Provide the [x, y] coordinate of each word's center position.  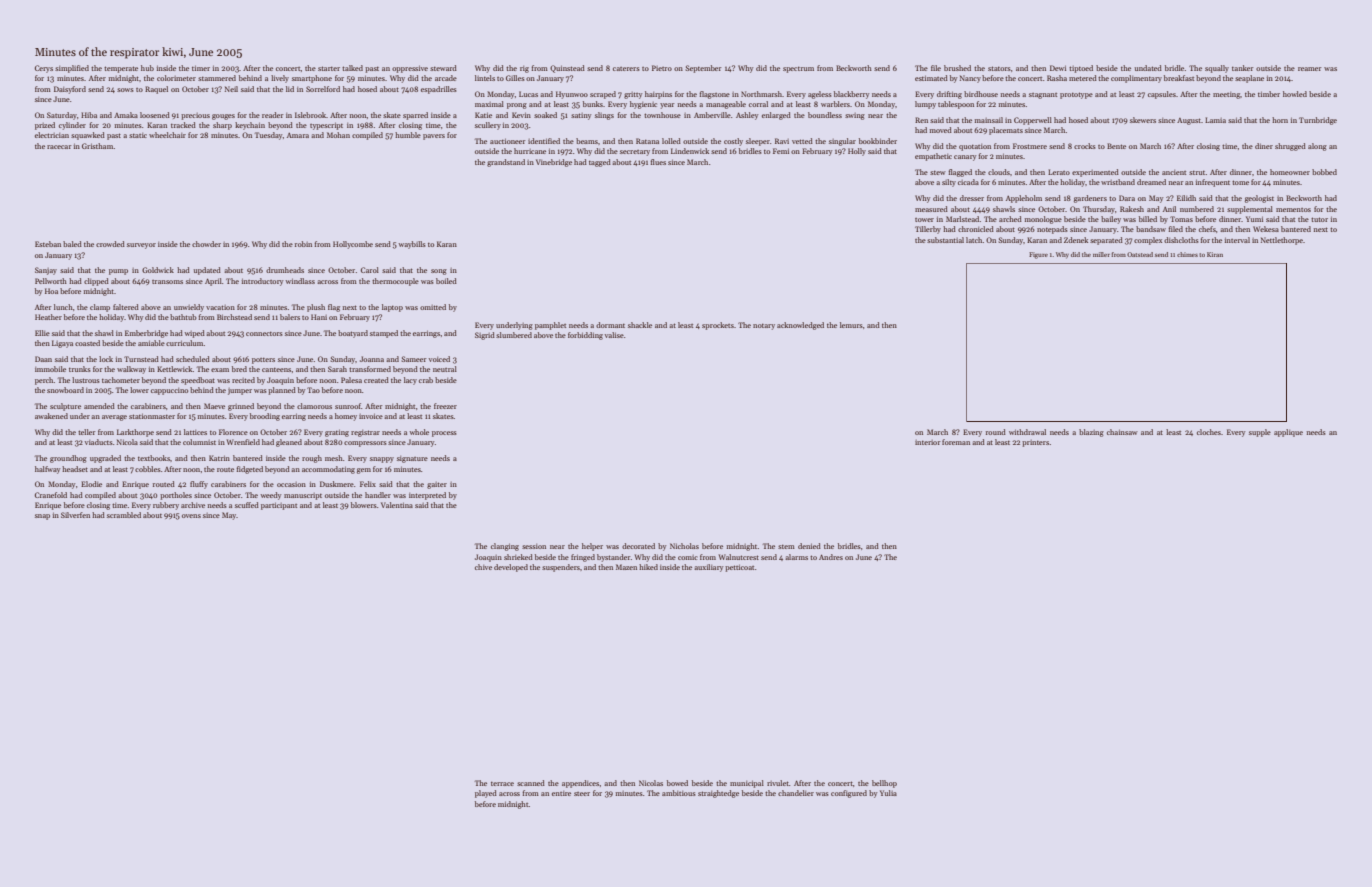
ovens [191, 516]
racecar [59, 147]
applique [1288, 433]
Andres [831, 557]
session [534, 546]
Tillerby [928, 230]
